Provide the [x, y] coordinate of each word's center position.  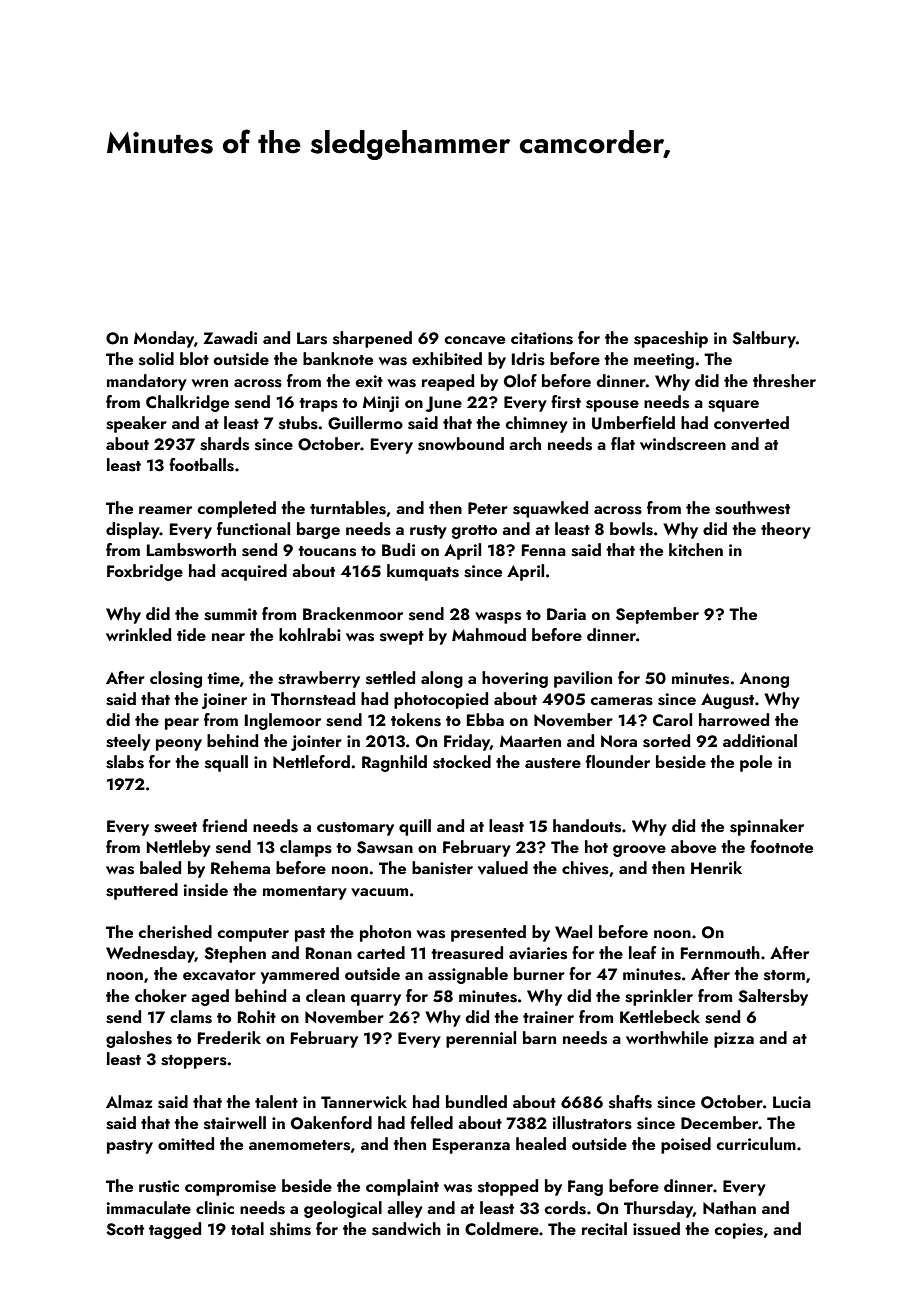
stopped [508, 1187]
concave [475, 340]
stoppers [194, 1062]
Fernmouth [720, 952]
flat [623, 443]
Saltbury [764, 339]
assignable [468, 975]
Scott [125, 1229]
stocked [462, 762]
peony [179, 745]
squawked [550, 509]
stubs [298, 423]
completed [237, 509]
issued [656, 1229]
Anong [764, 680]
